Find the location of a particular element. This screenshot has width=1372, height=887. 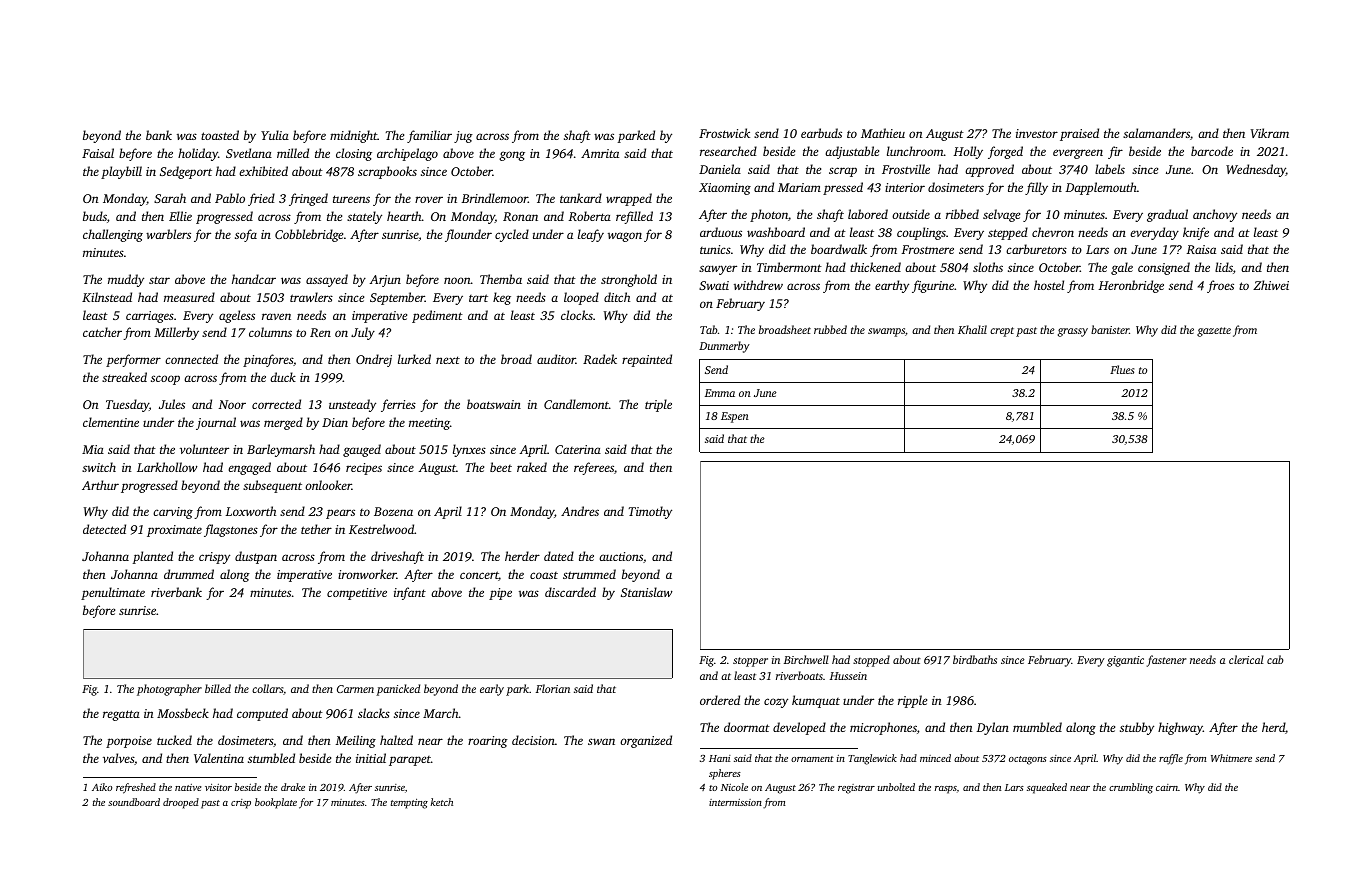

gazette is located at coordinates (1214, 332).
